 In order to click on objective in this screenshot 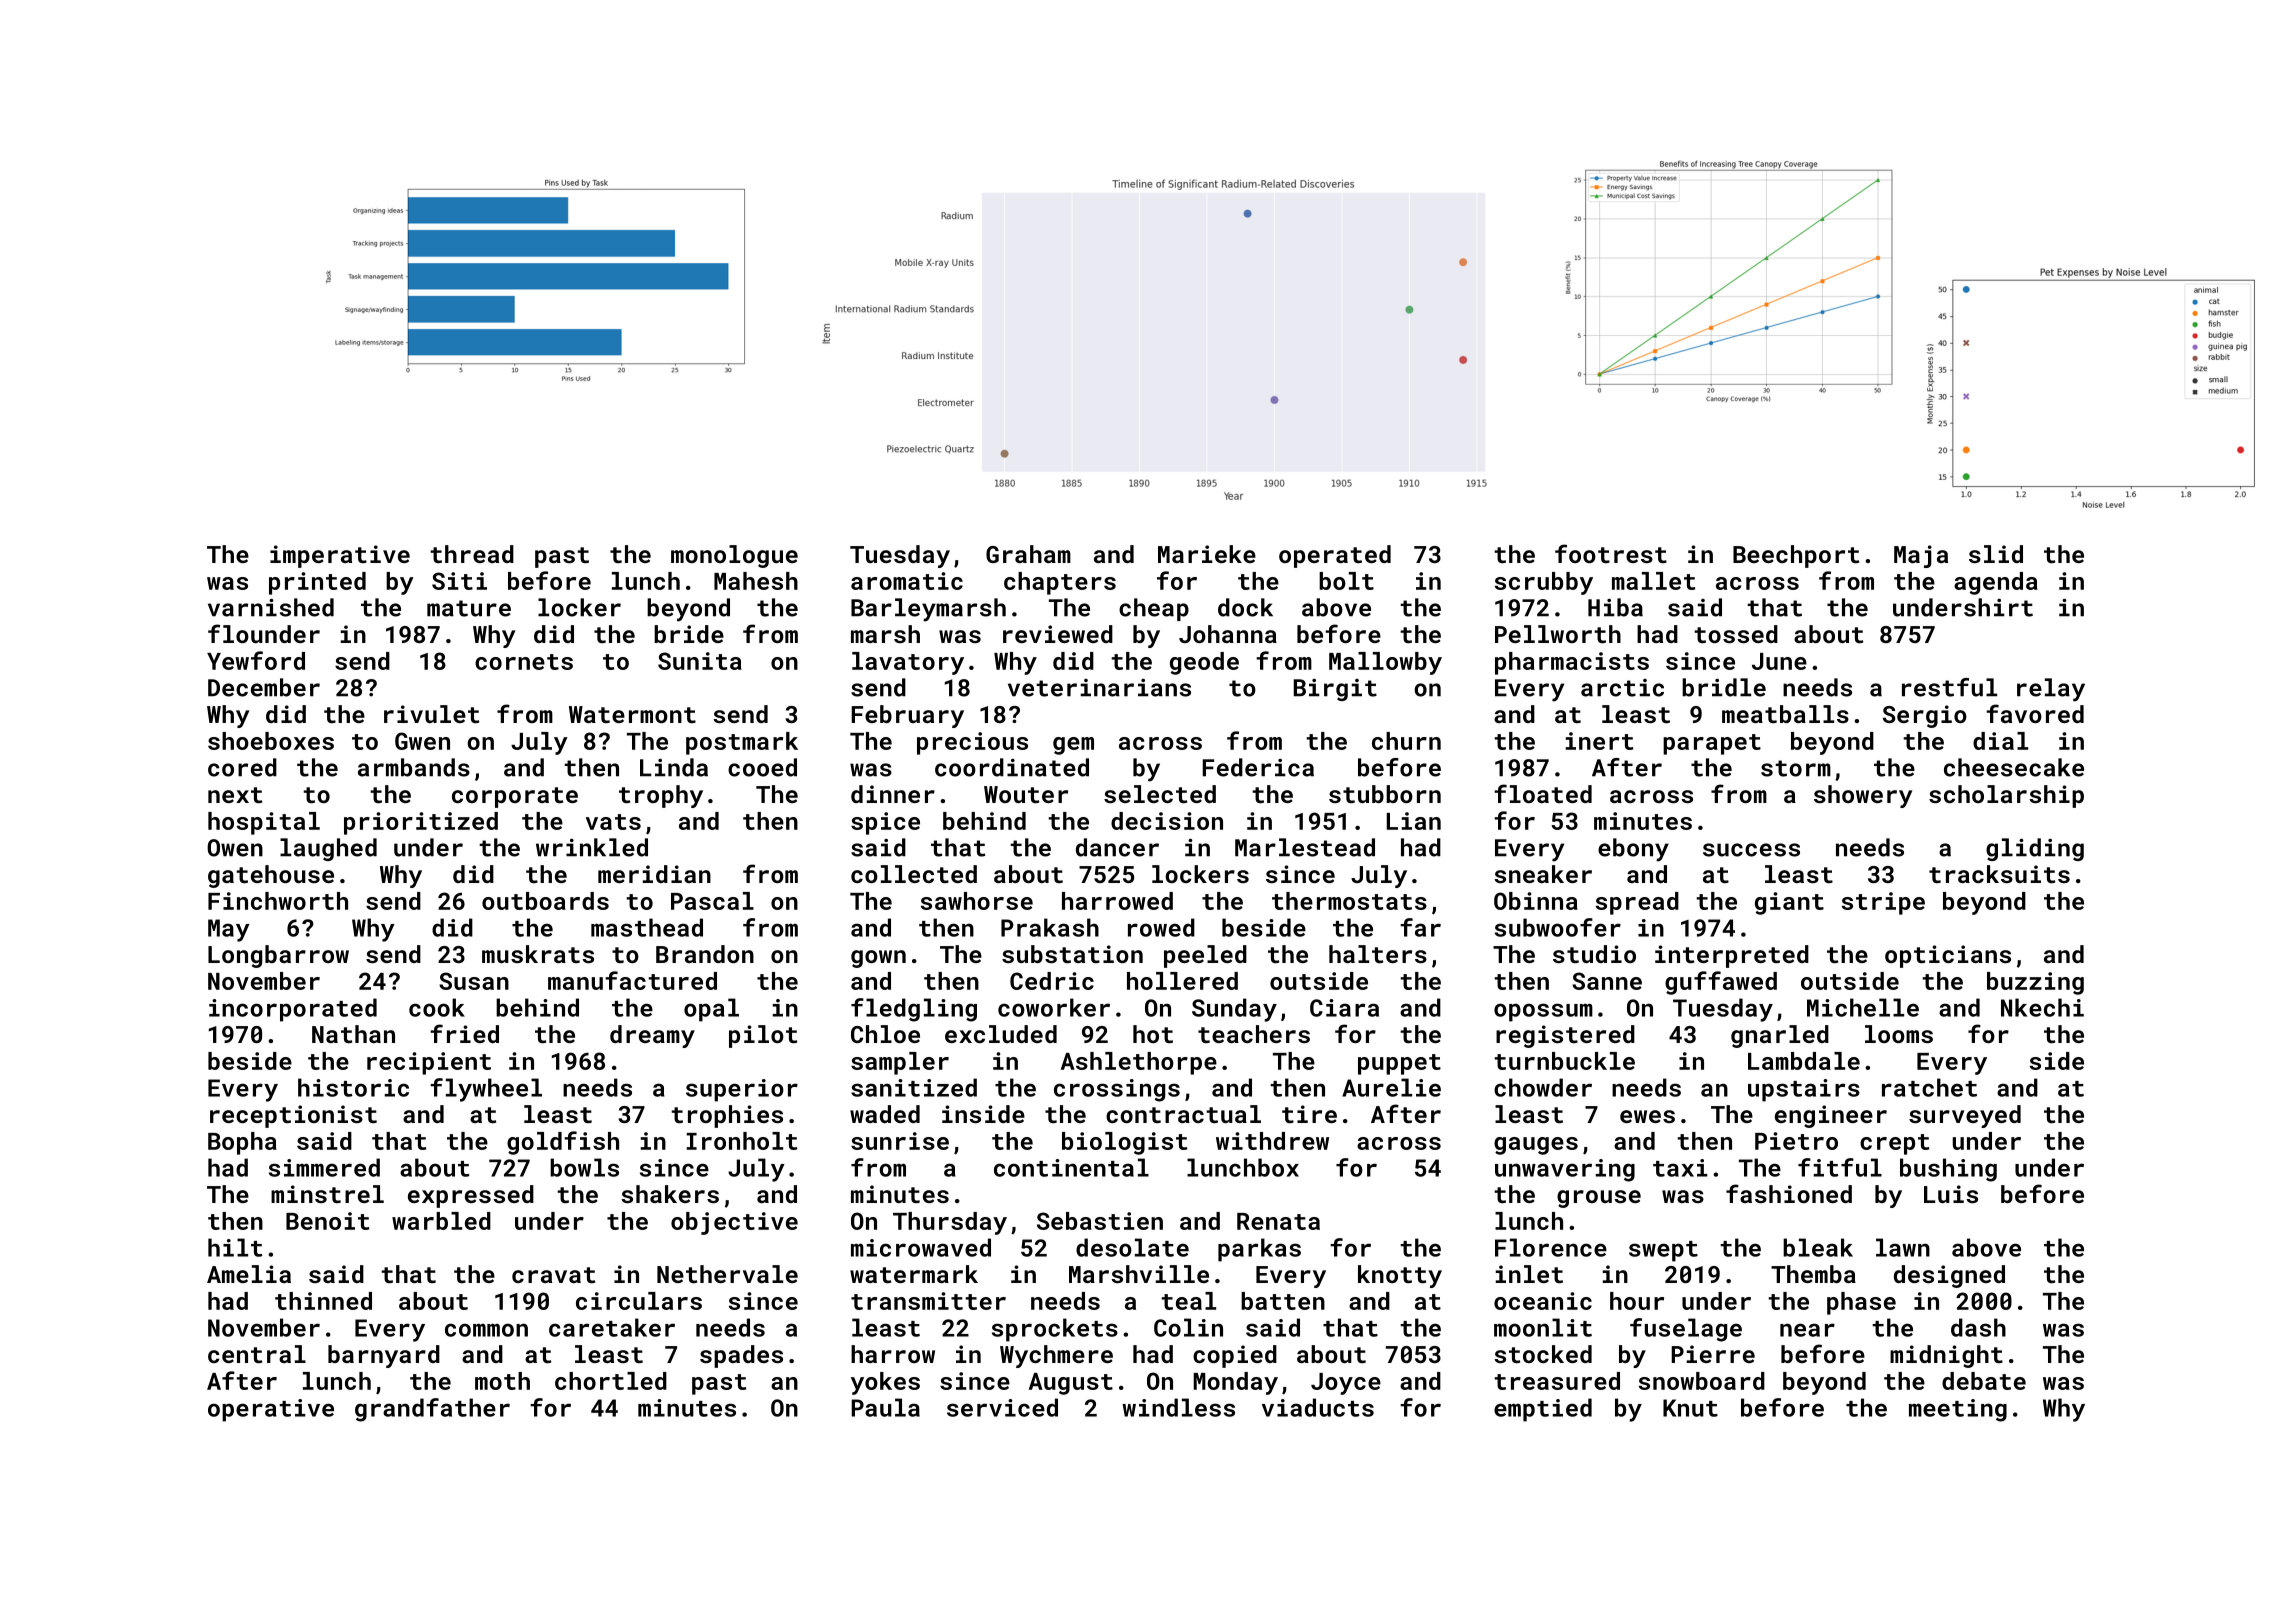, I will do `click(734, 1223)`.
